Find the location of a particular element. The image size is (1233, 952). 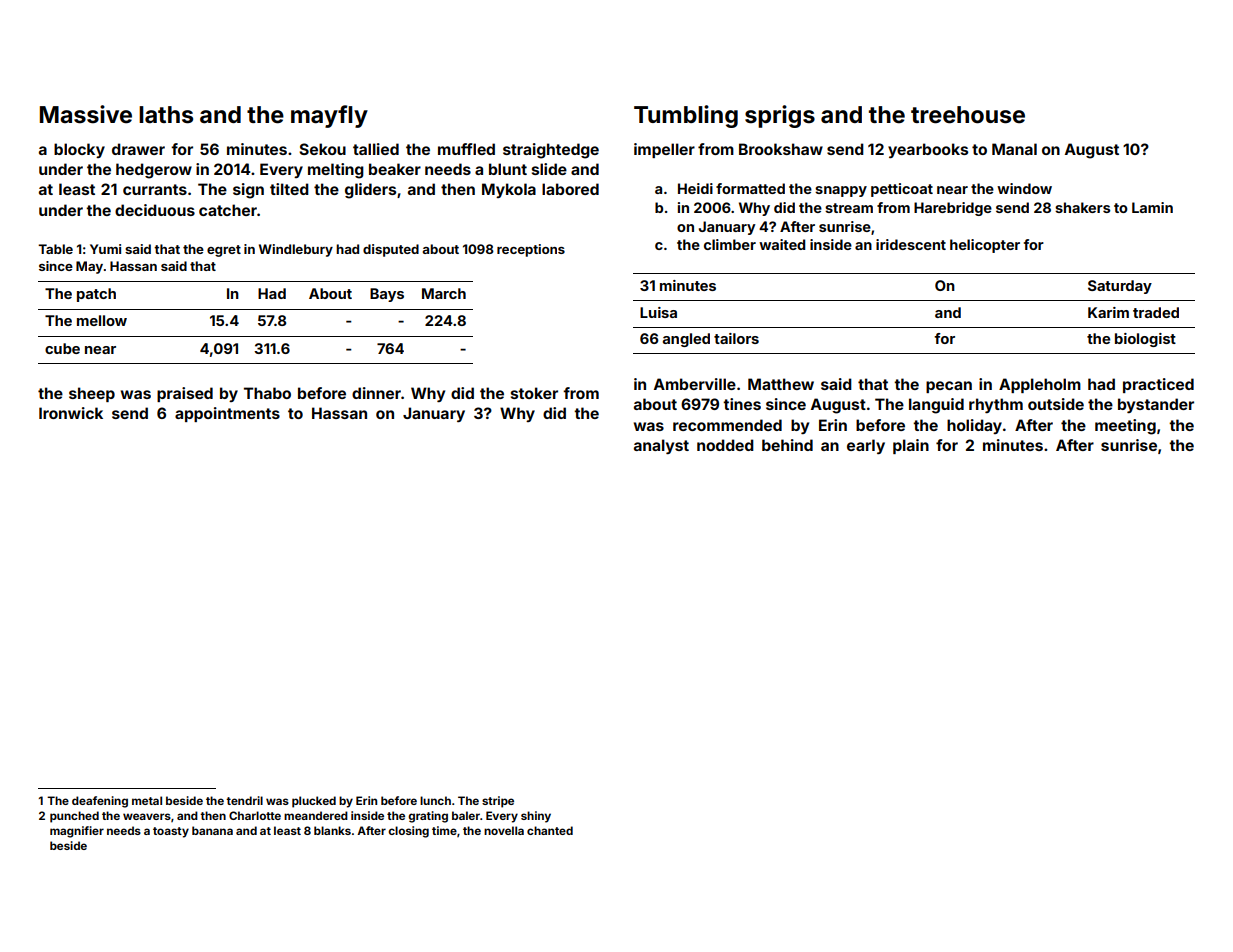

hedgerow is located at coordinates (154, 171).
